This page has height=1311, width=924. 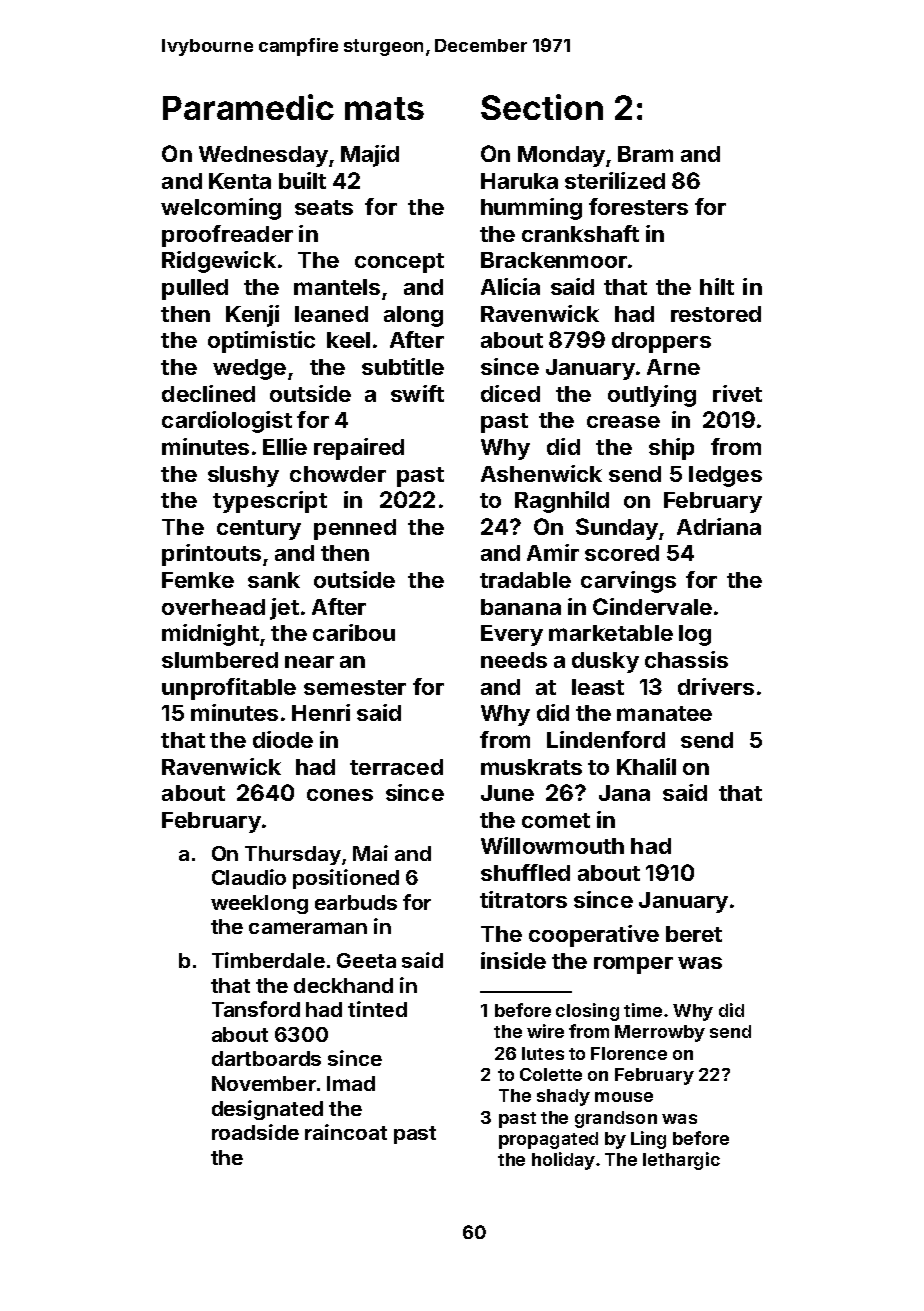 I want to click on weeklong, so click(x=259, y=904).
